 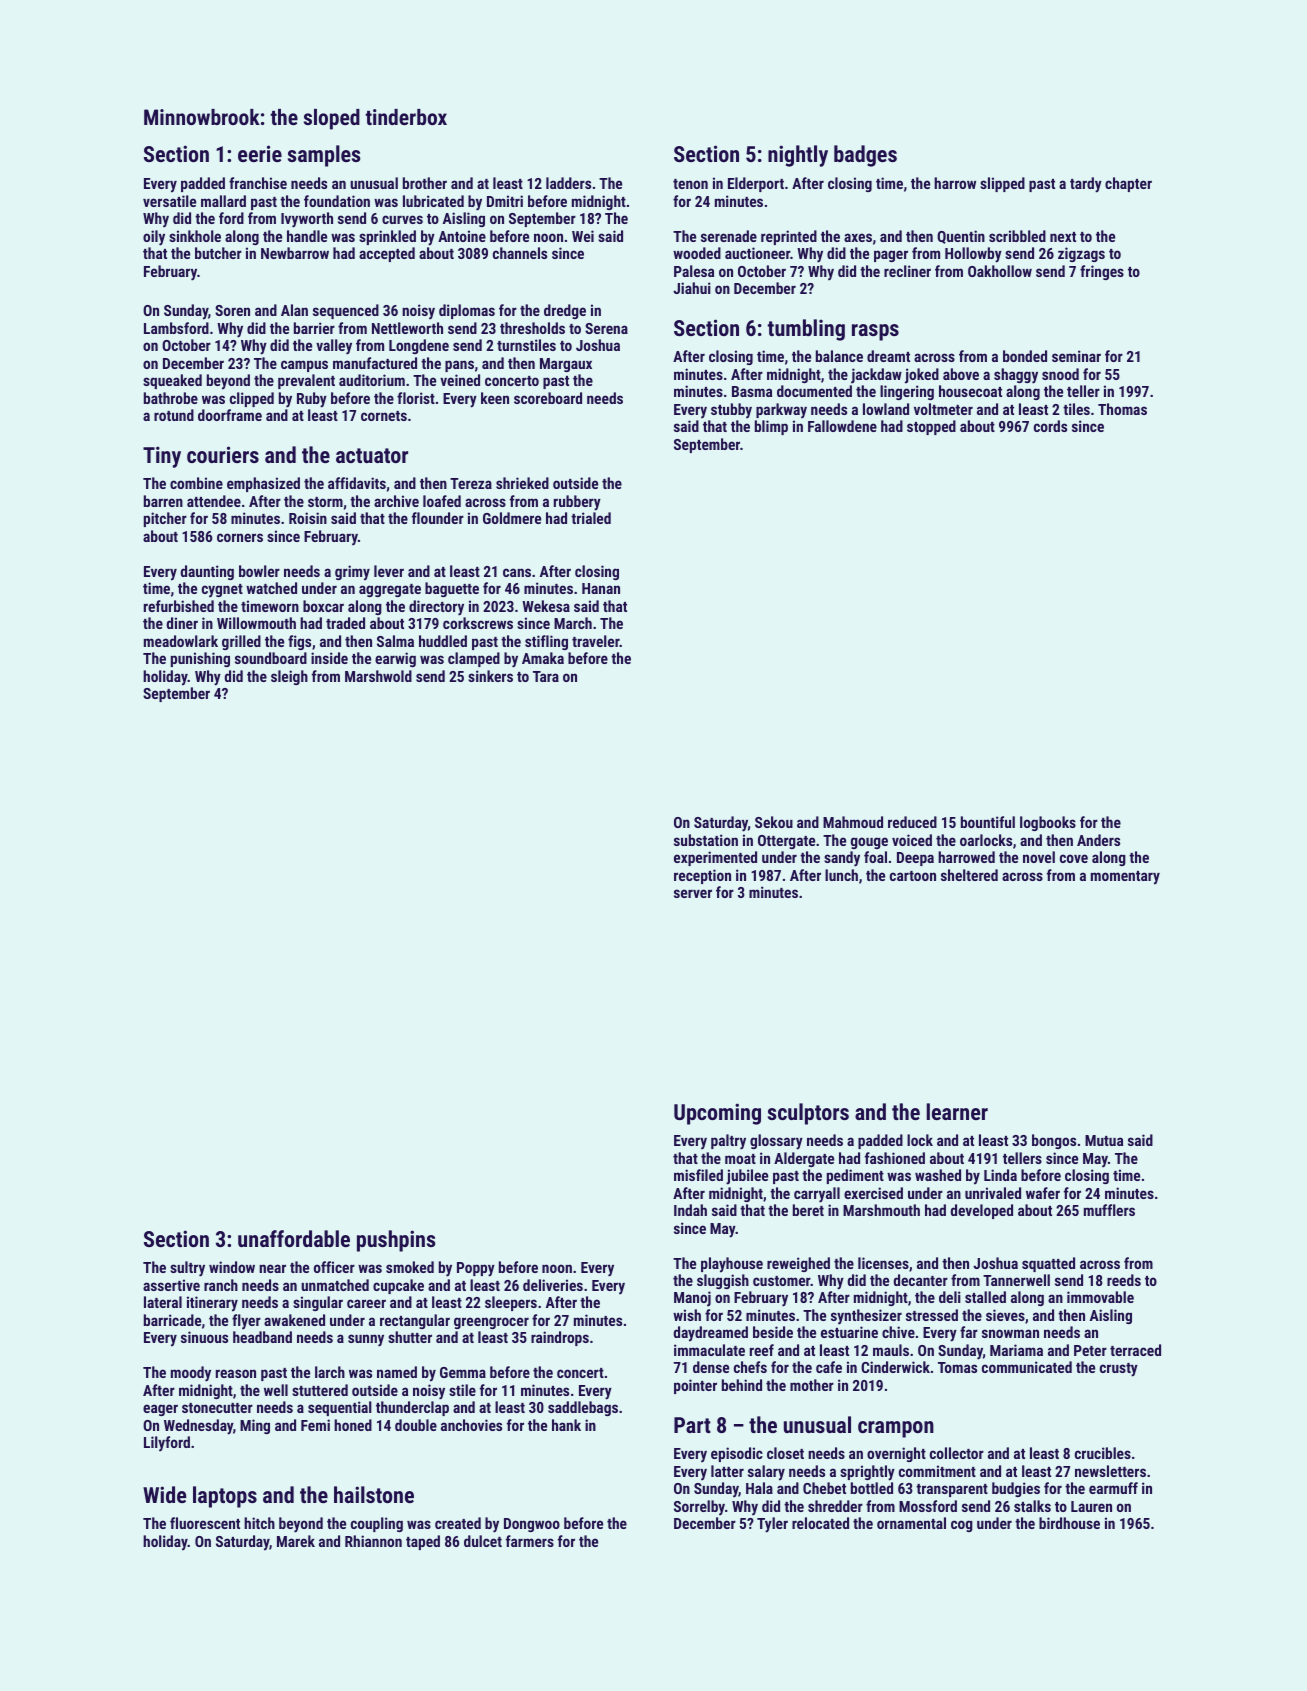 I want to click on stubby, so click(x=731, y=411).
